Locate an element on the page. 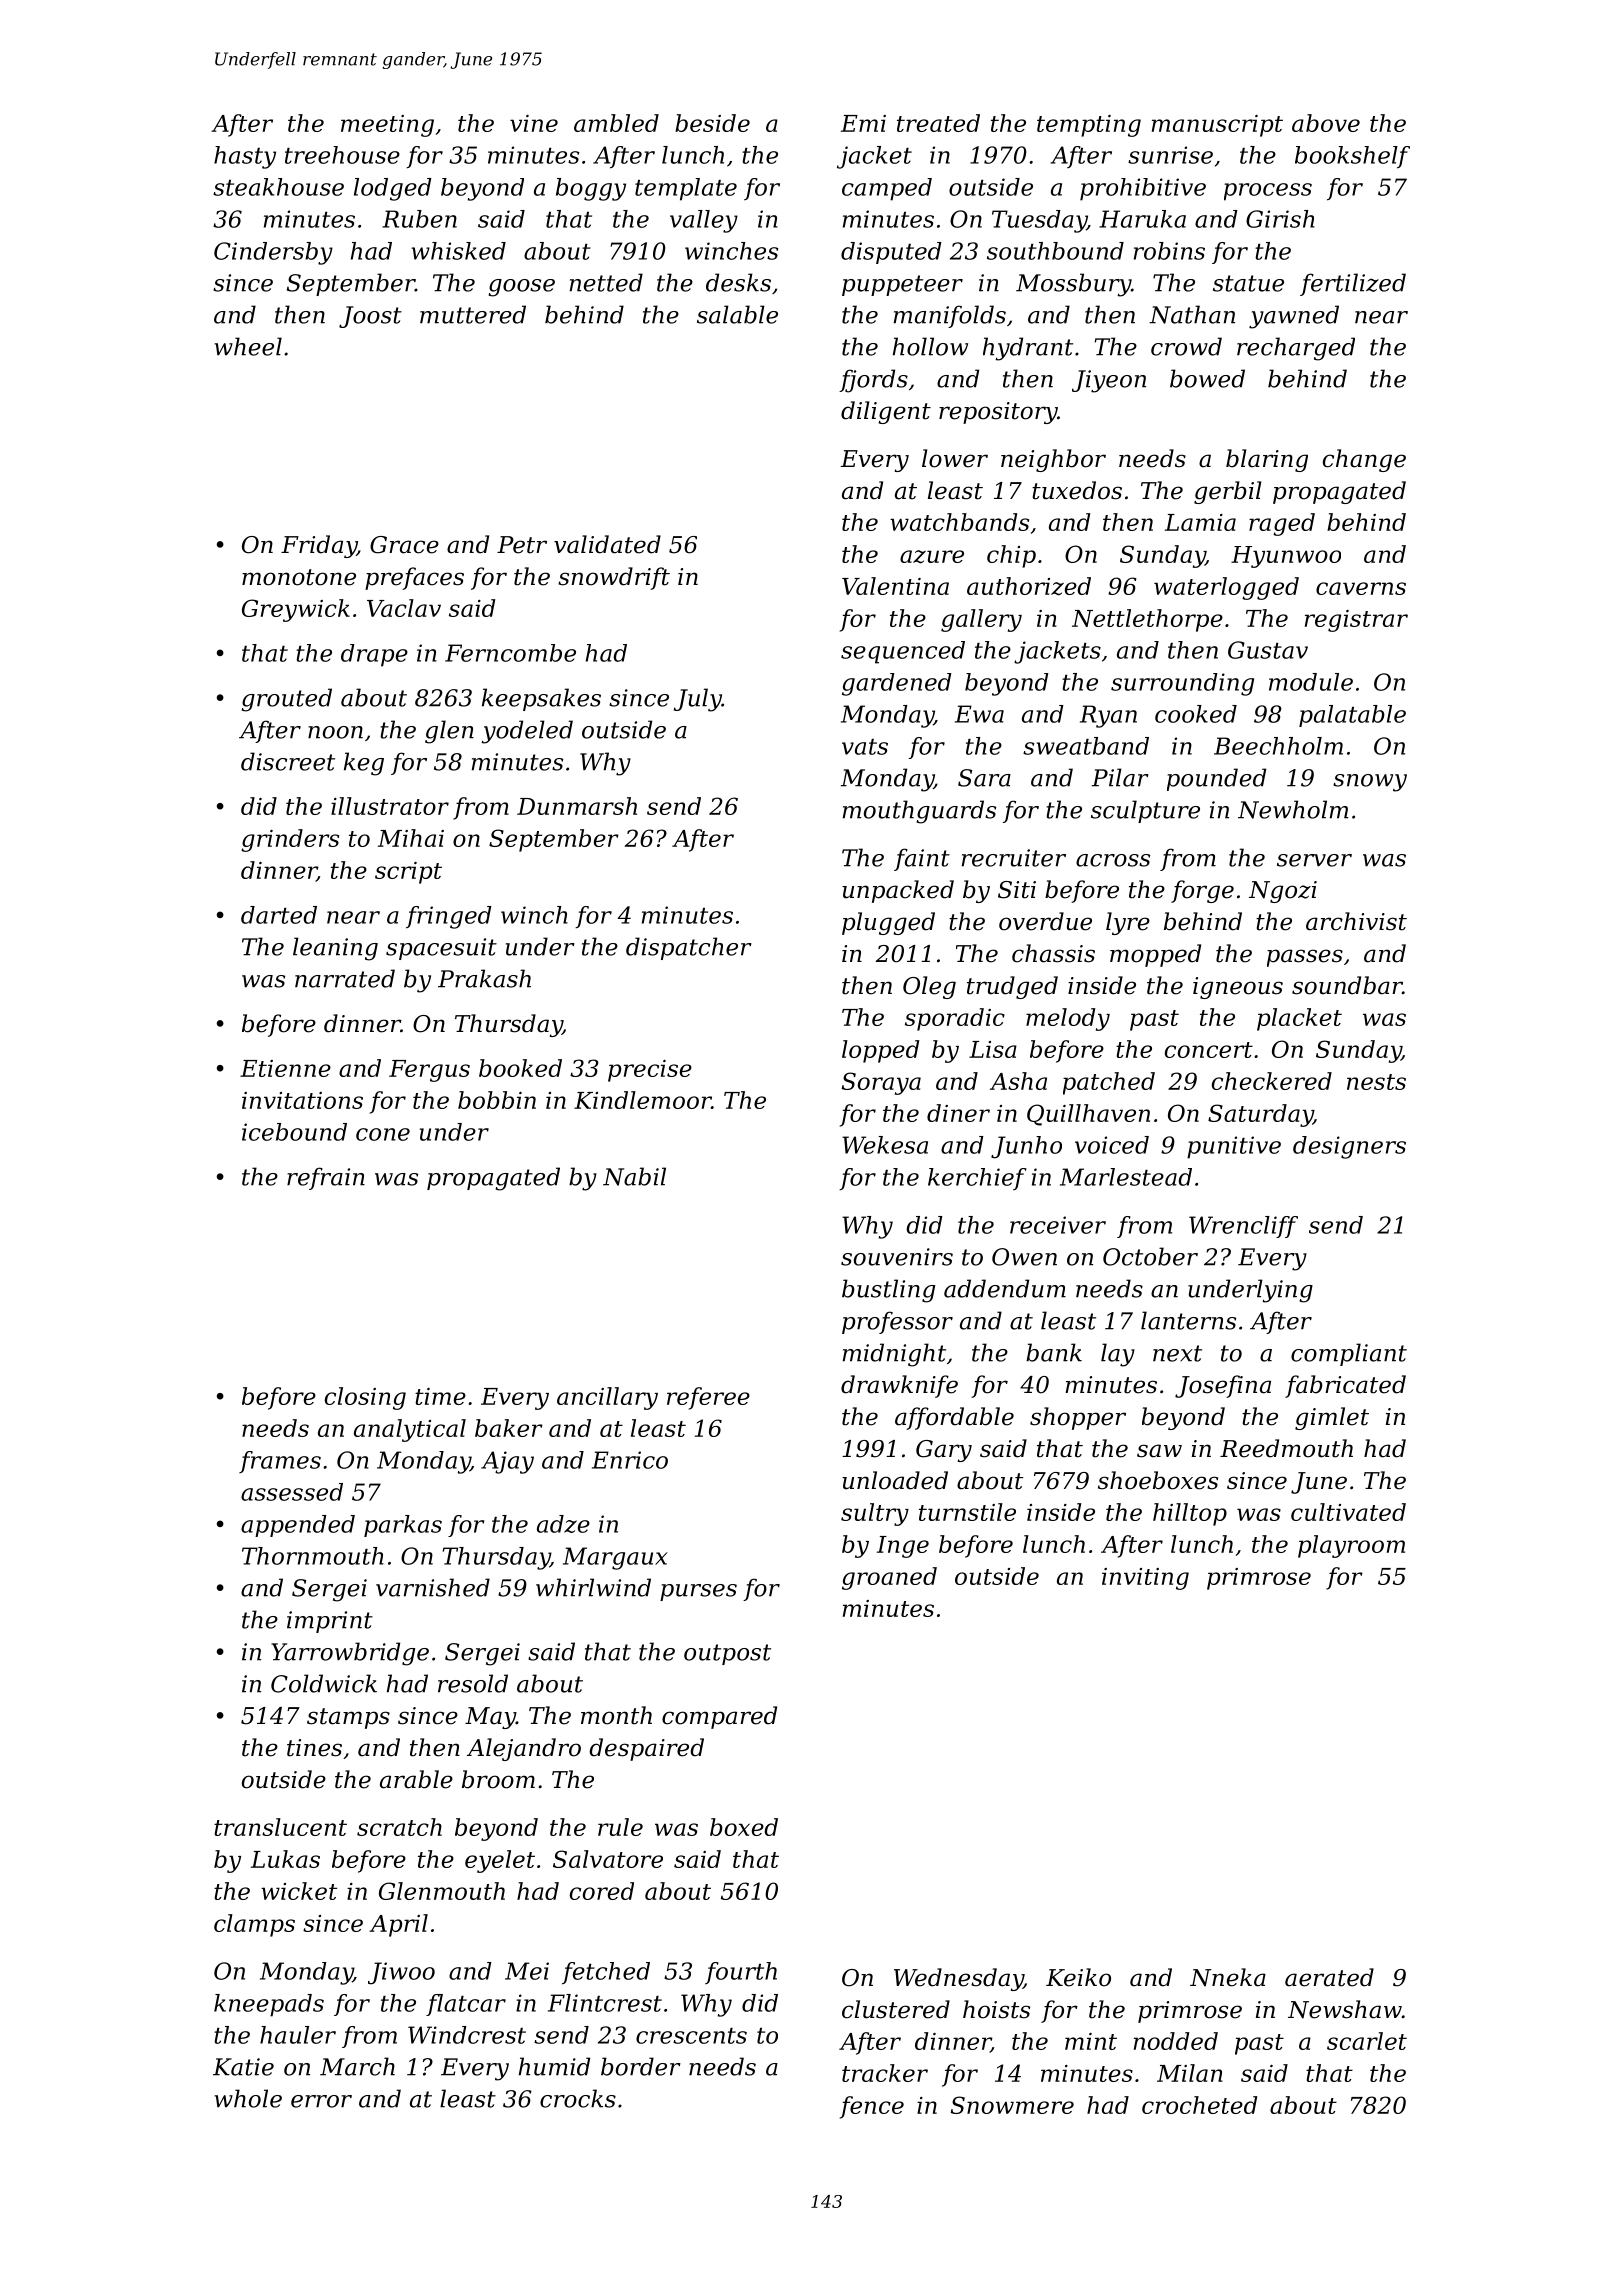 The height and width of the document is (2292, 1620). authorized is located at coordinates (1029, 586).
